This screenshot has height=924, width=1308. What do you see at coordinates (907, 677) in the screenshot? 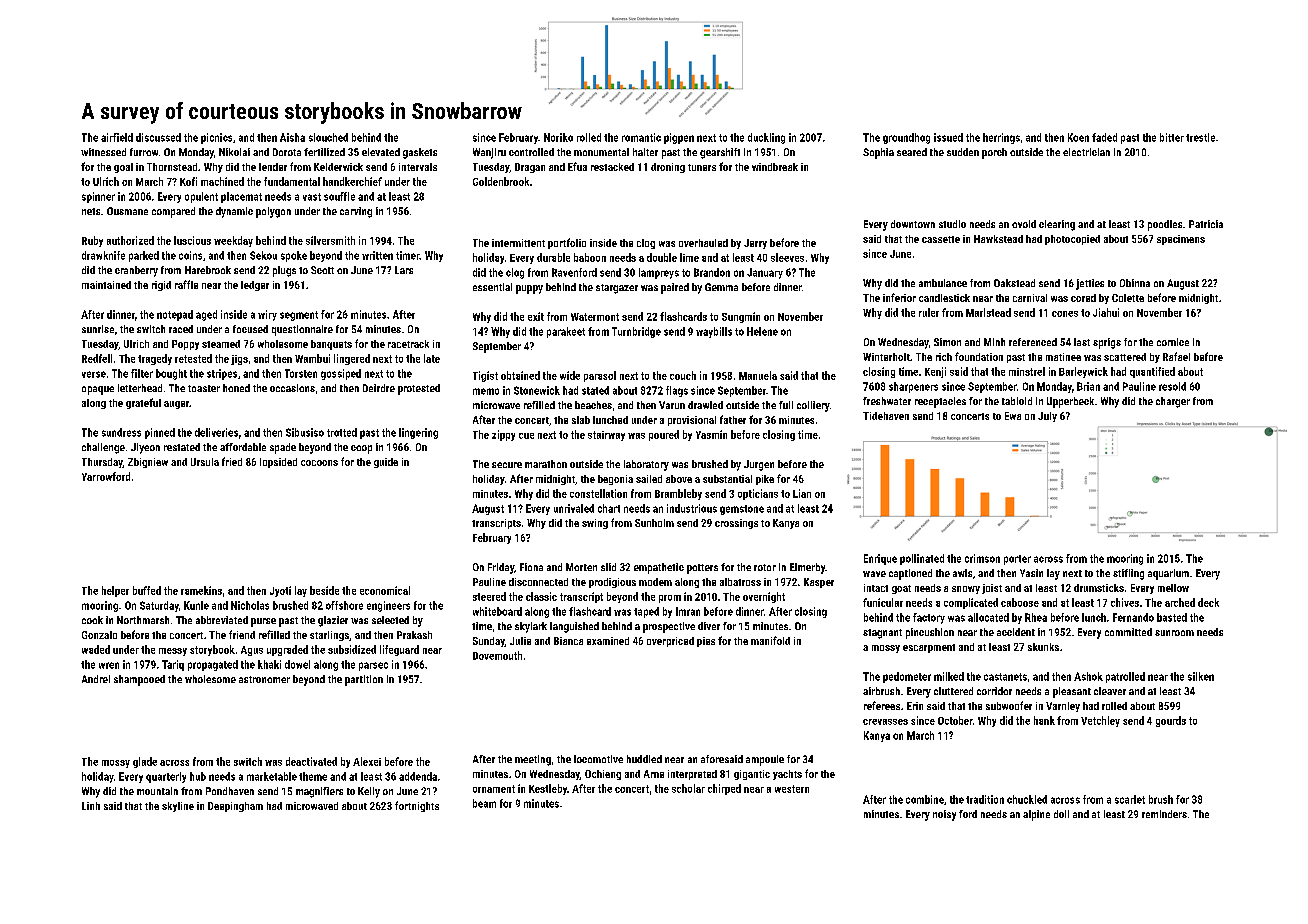
I see `pedometer` at bounding box center [907, 677].
